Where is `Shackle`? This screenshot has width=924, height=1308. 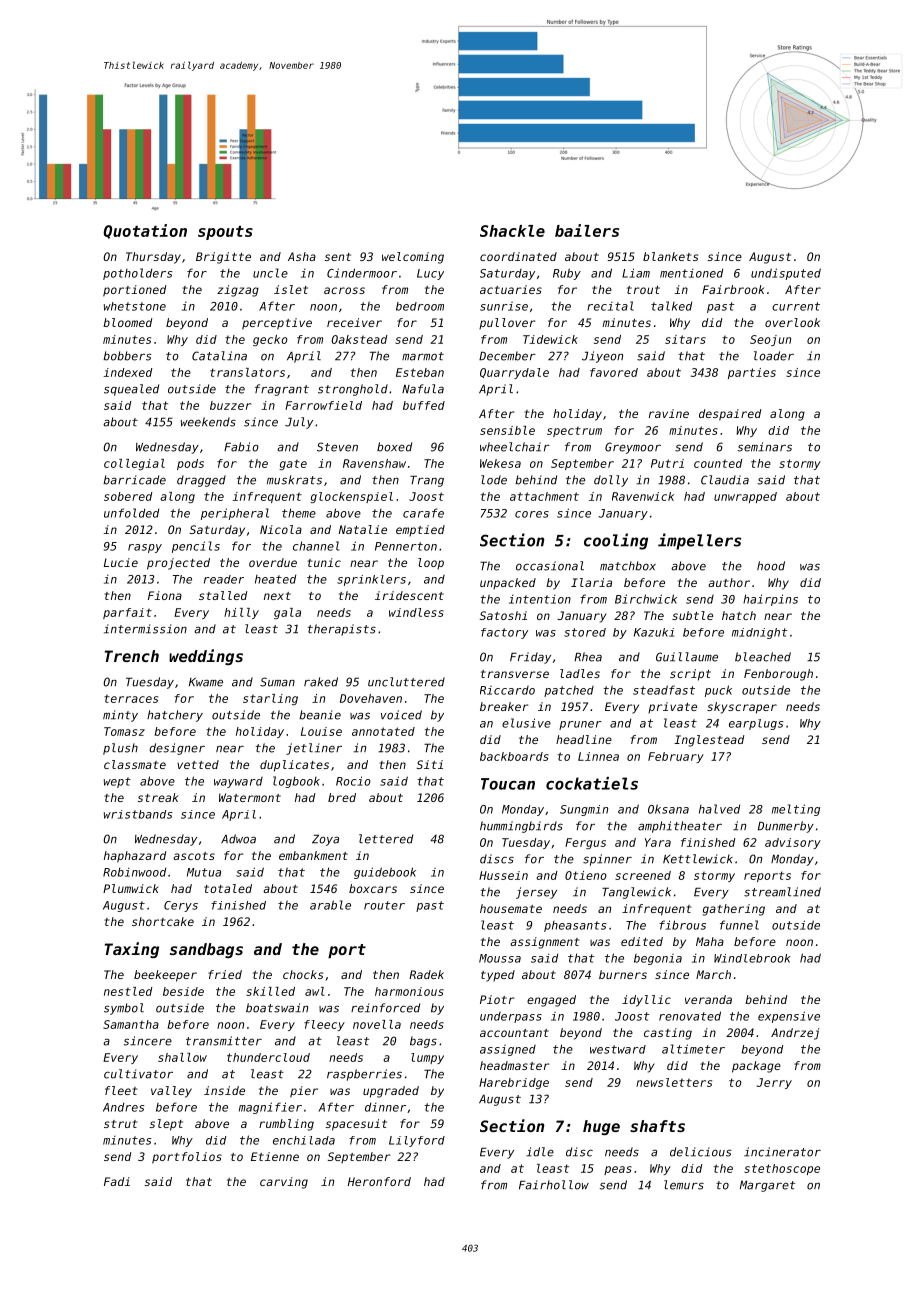 Shackle is located at coordinates (512, 231).
